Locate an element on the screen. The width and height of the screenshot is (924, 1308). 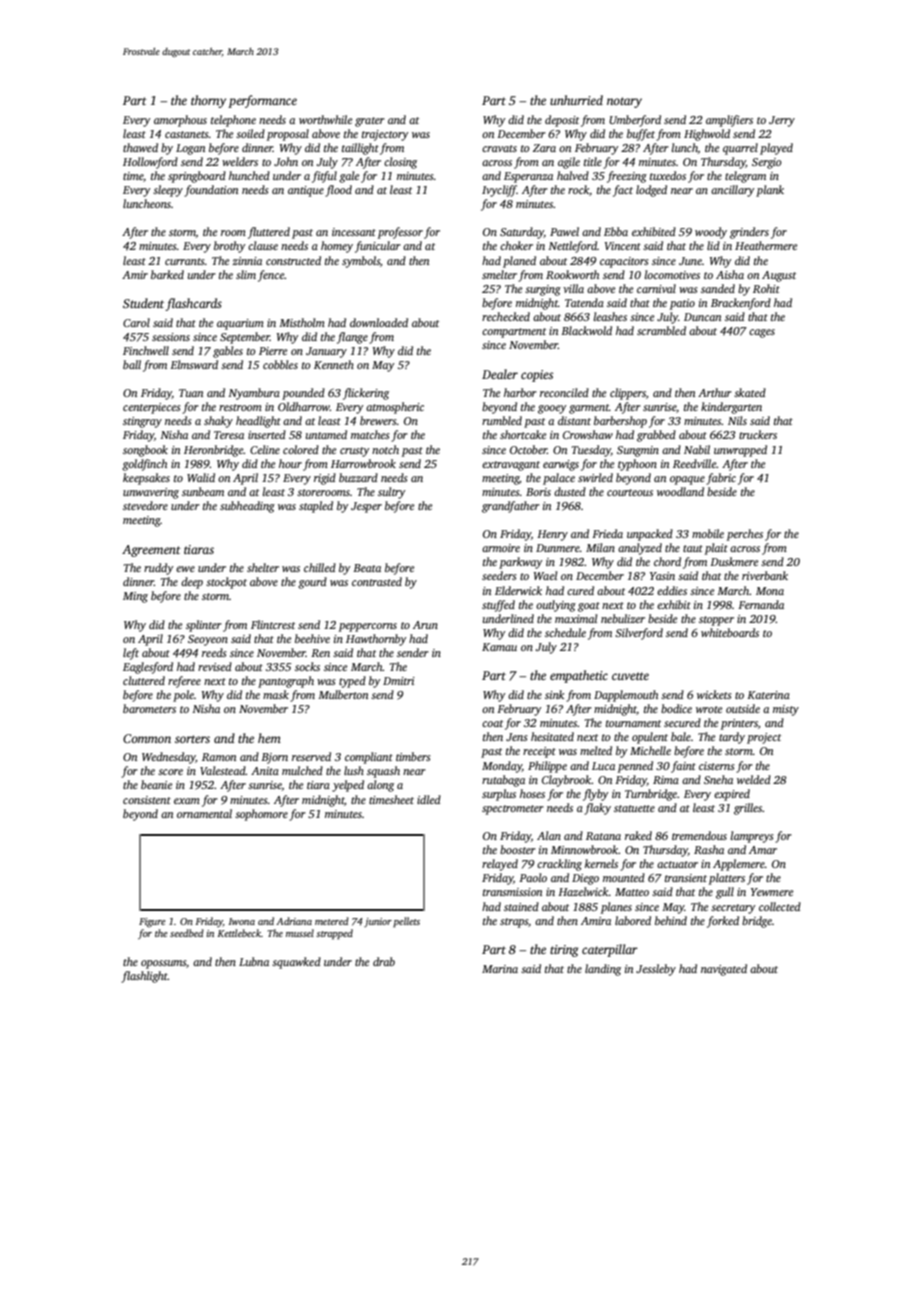
Arun is located at coordinates (425, 625).
